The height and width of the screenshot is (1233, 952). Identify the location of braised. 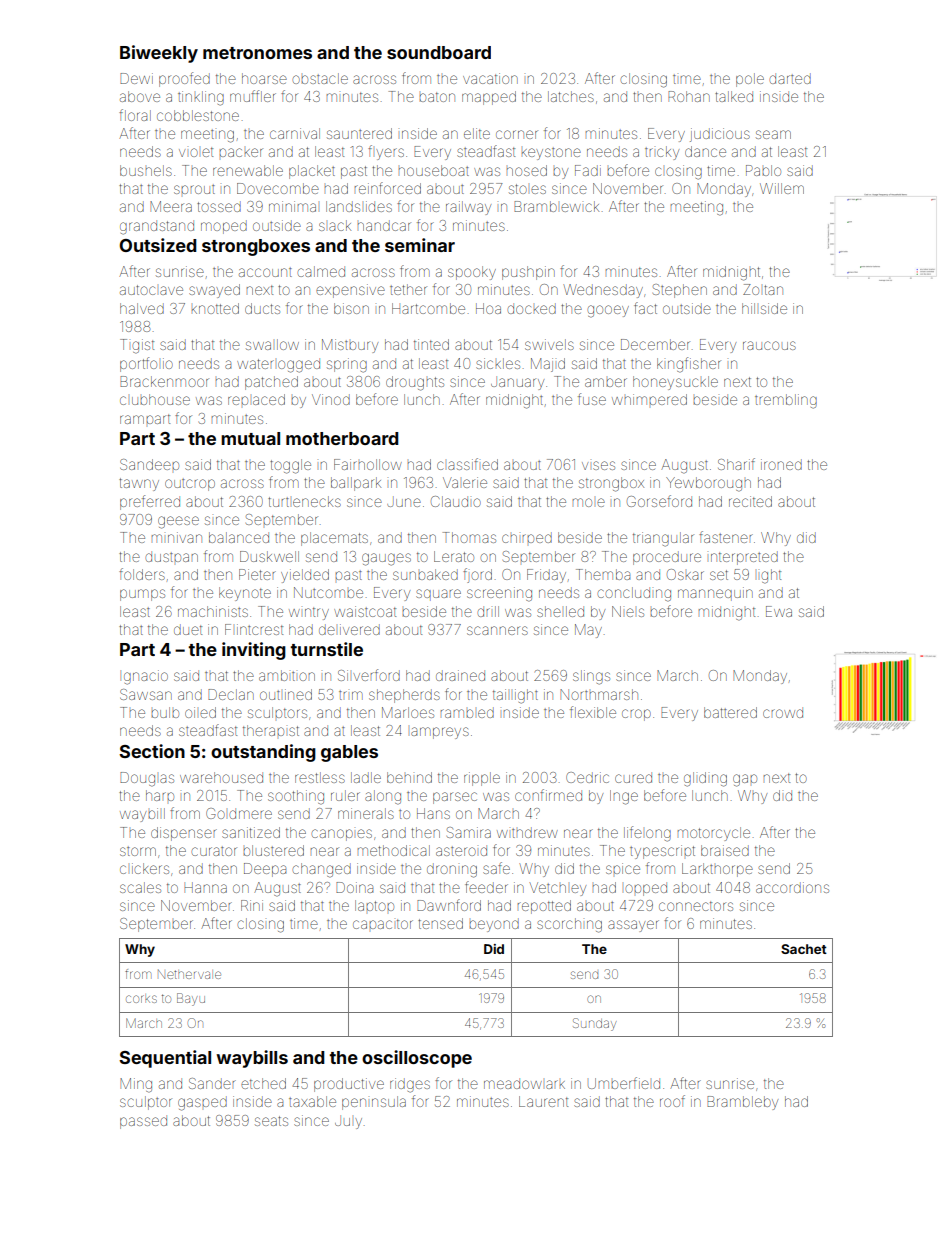
(725, 850).
